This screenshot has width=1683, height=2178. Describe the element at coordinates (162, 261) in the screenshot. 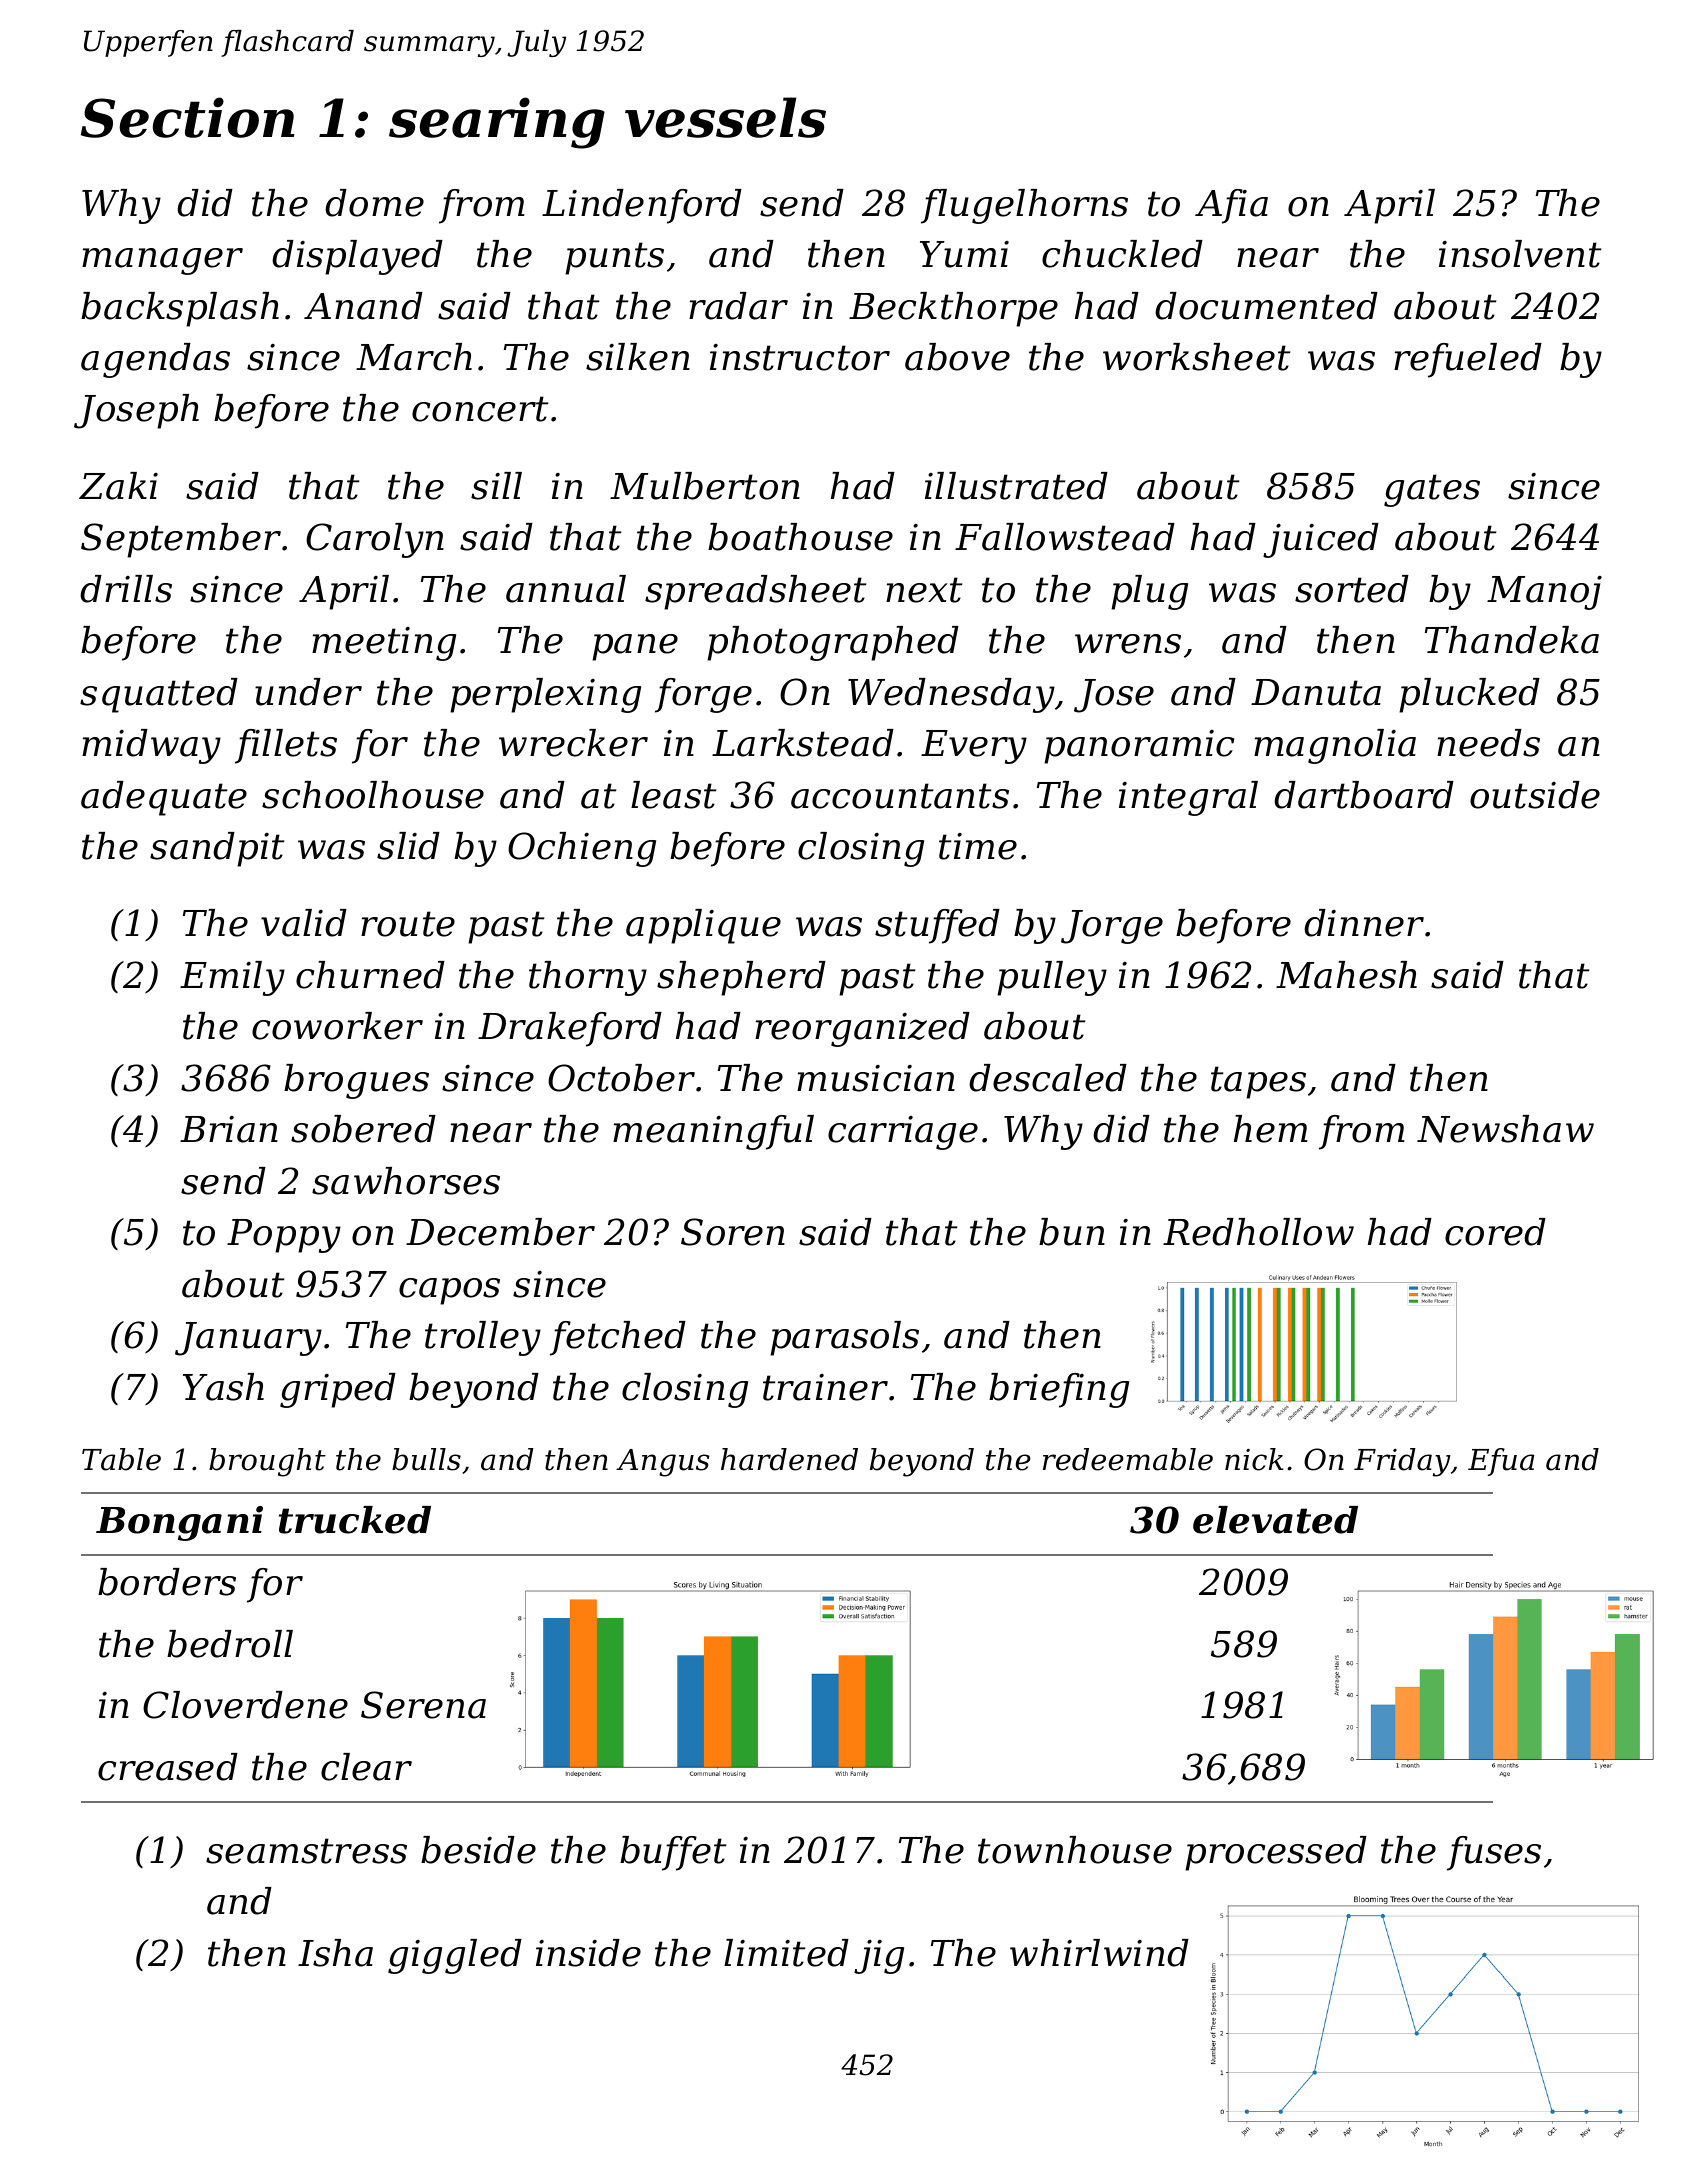

I see `manager` at that location.
